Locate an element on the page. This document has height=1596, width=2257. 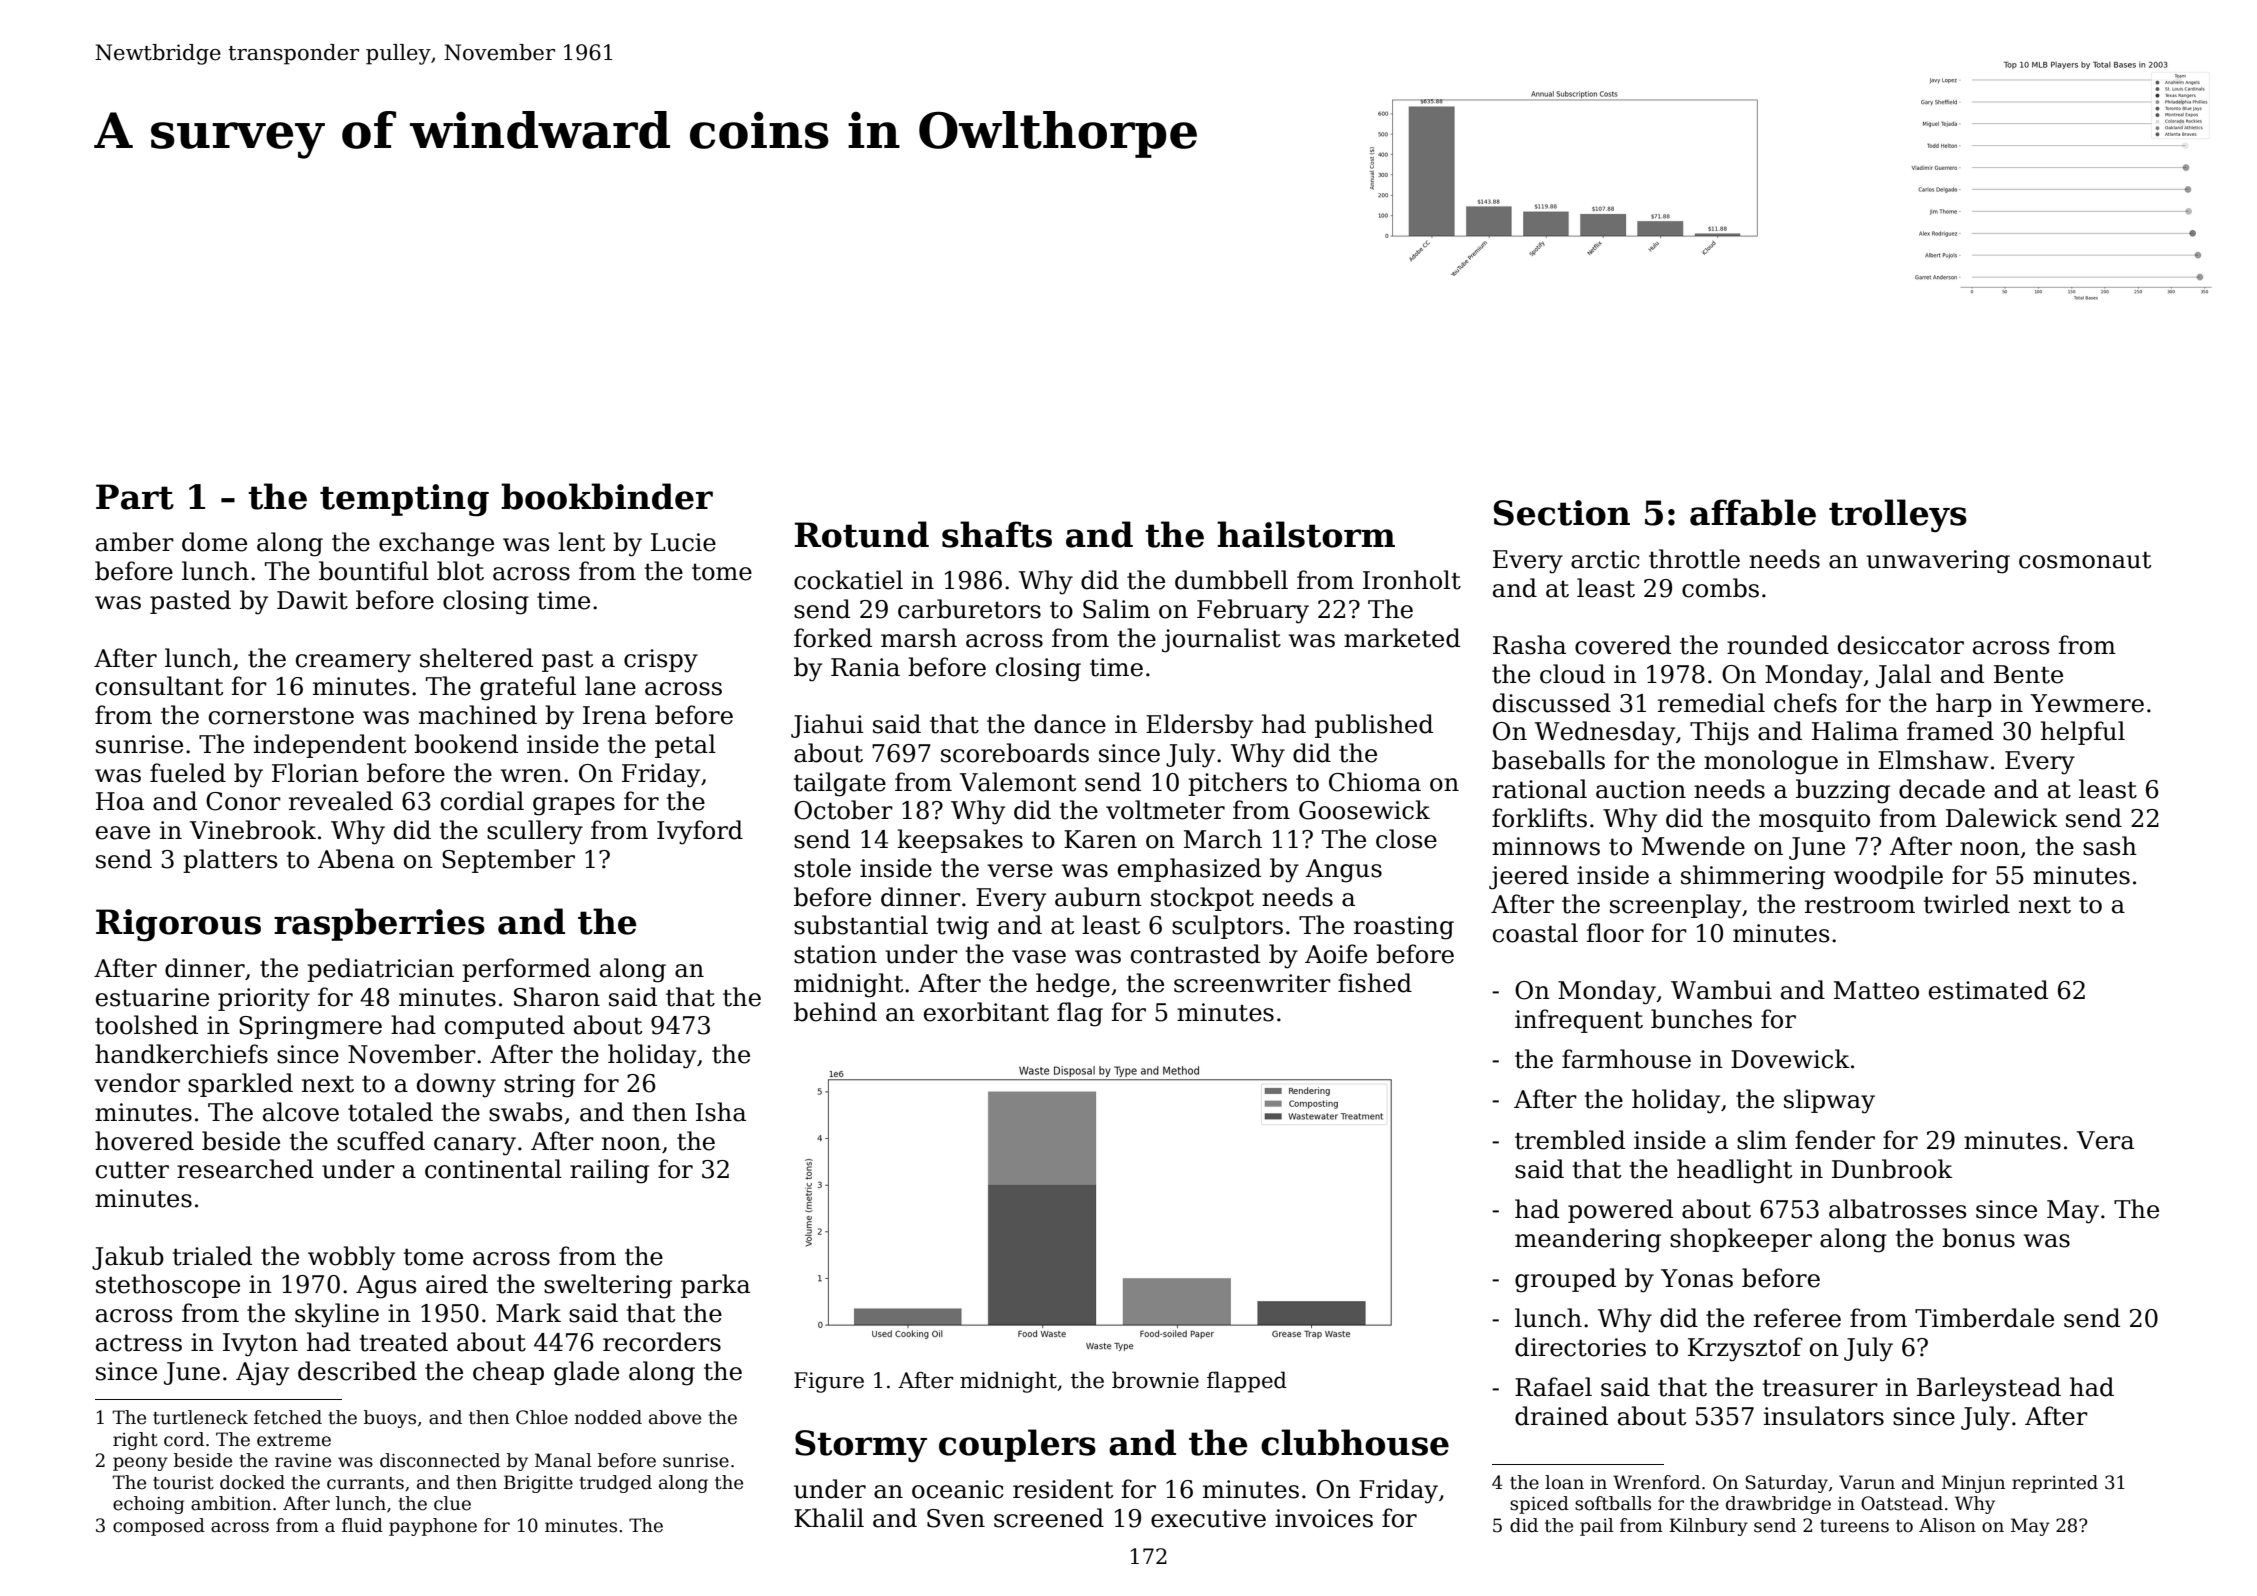
clue is located at coordinates (452, 1503).
